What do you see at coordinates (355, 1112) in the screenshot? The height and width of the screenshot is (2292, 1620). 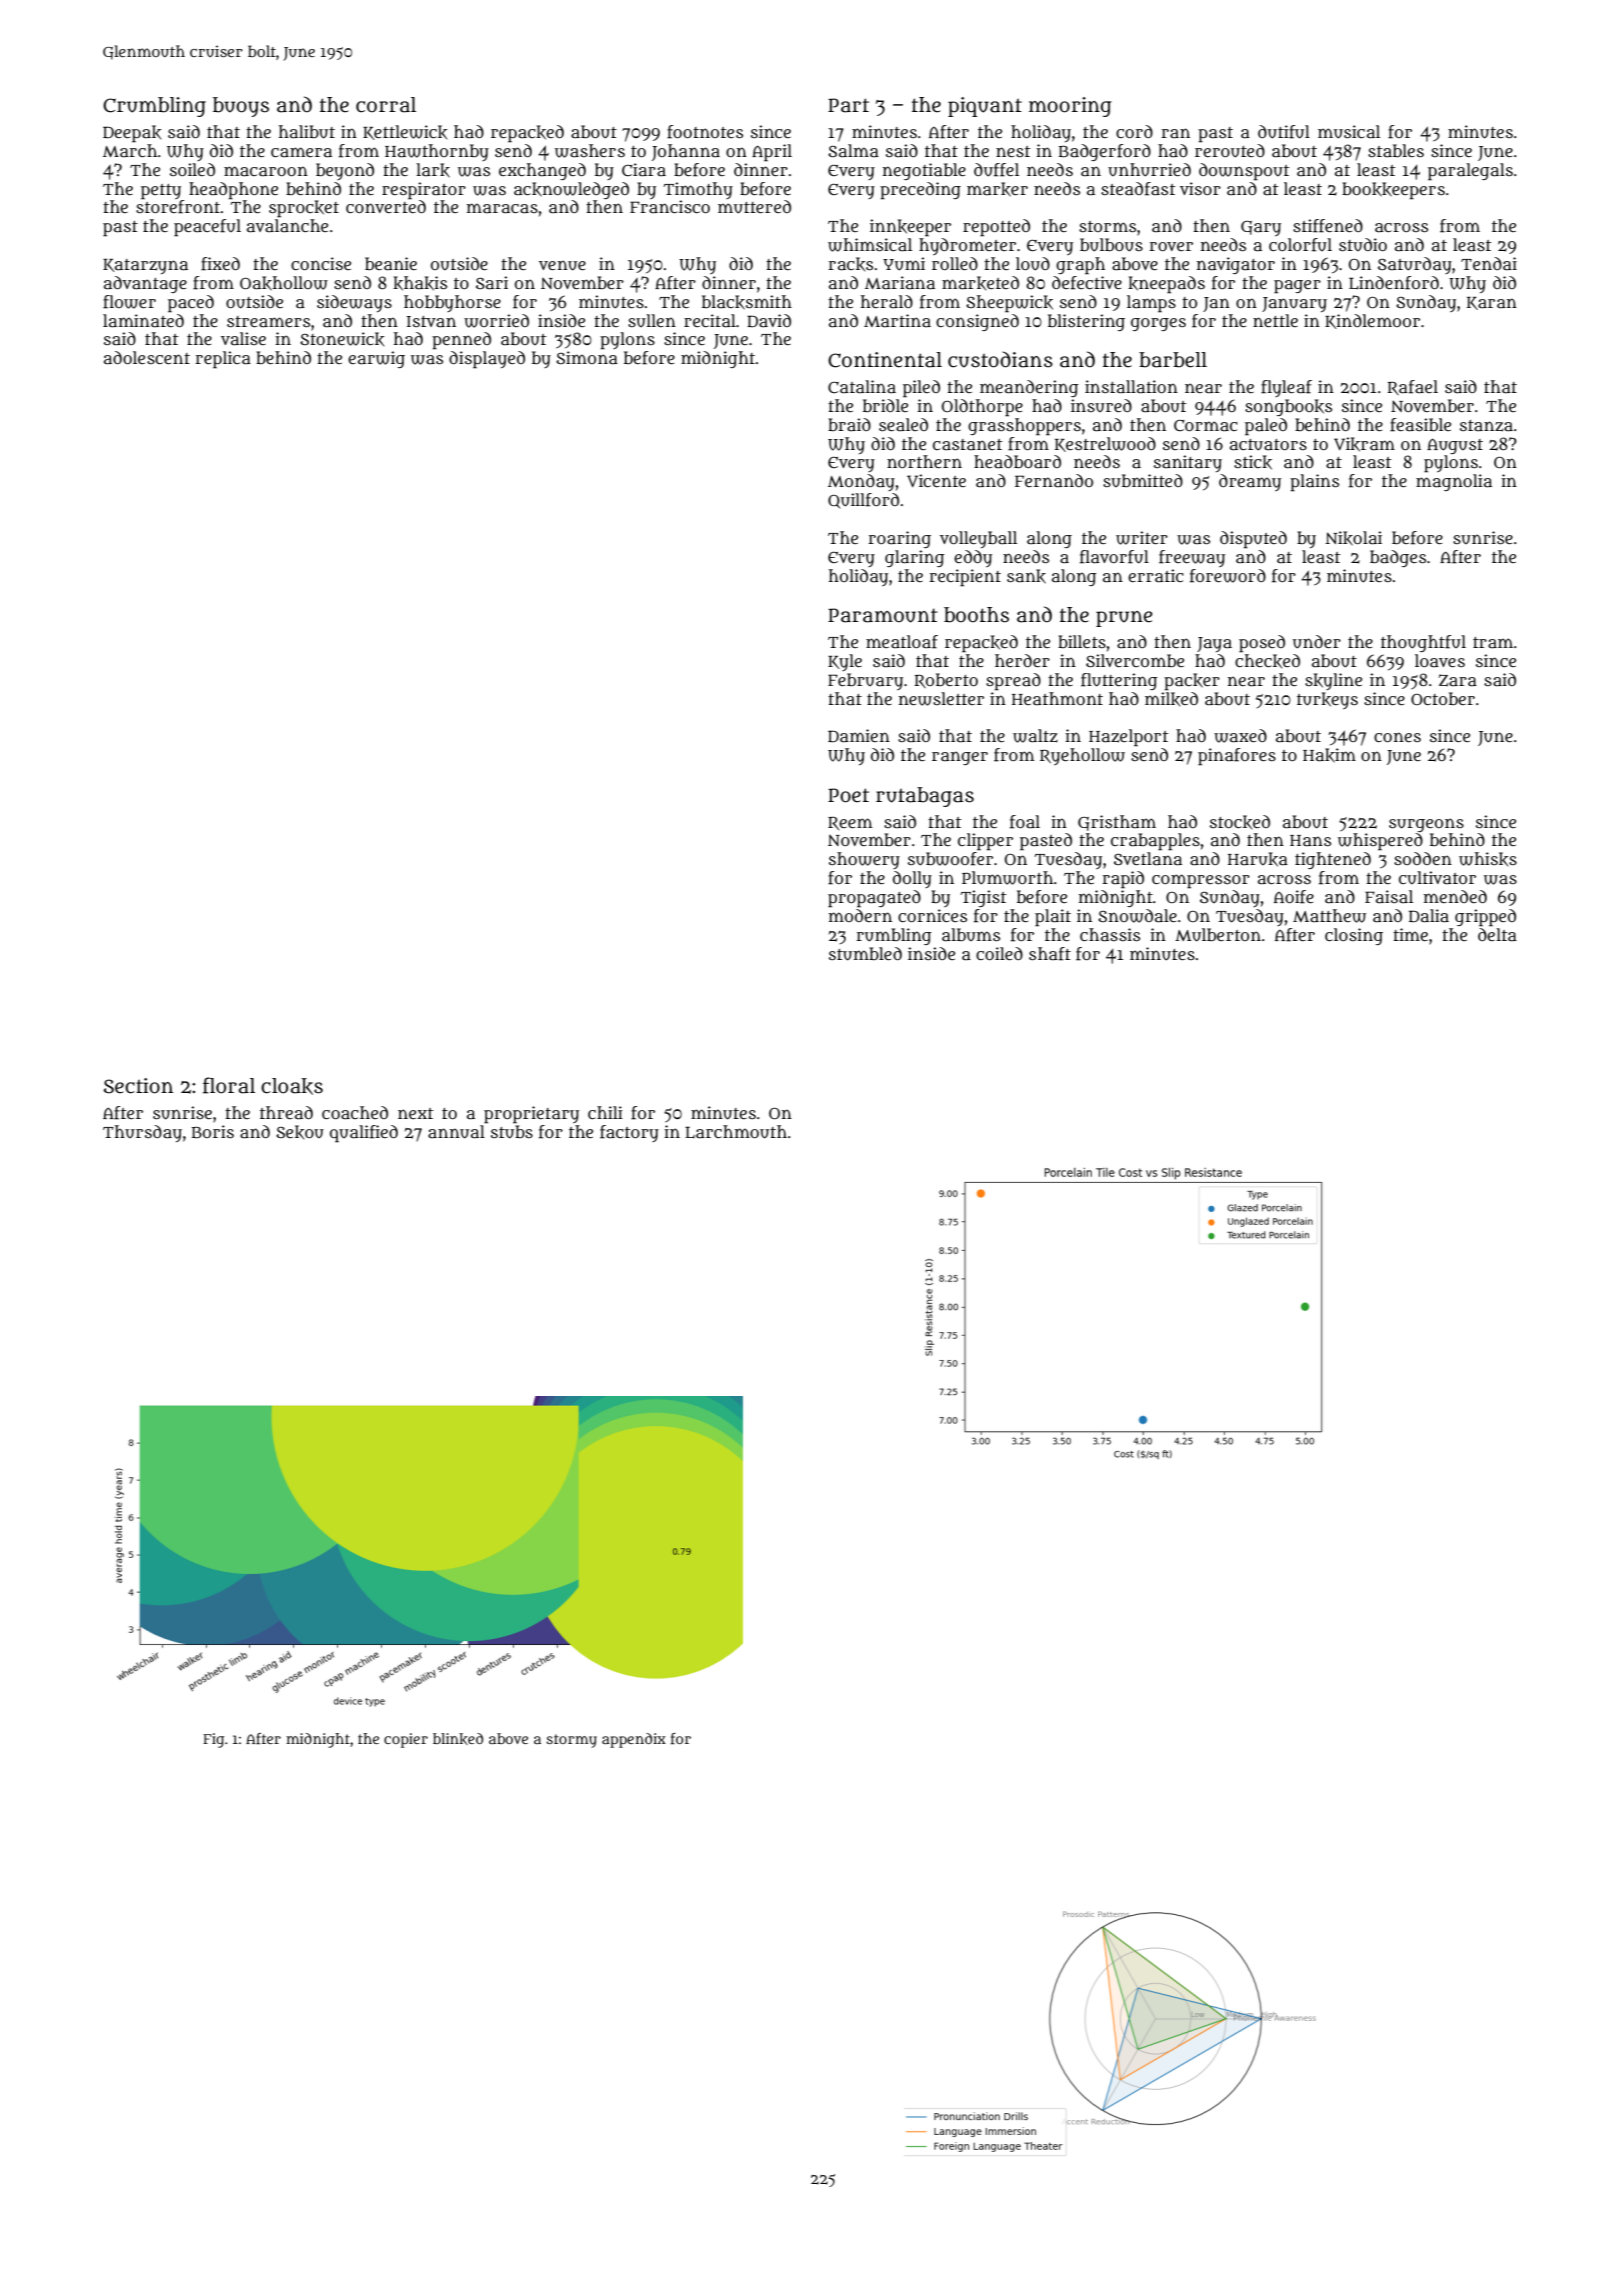 I see `coached` at bounding box center [355, 1112].
